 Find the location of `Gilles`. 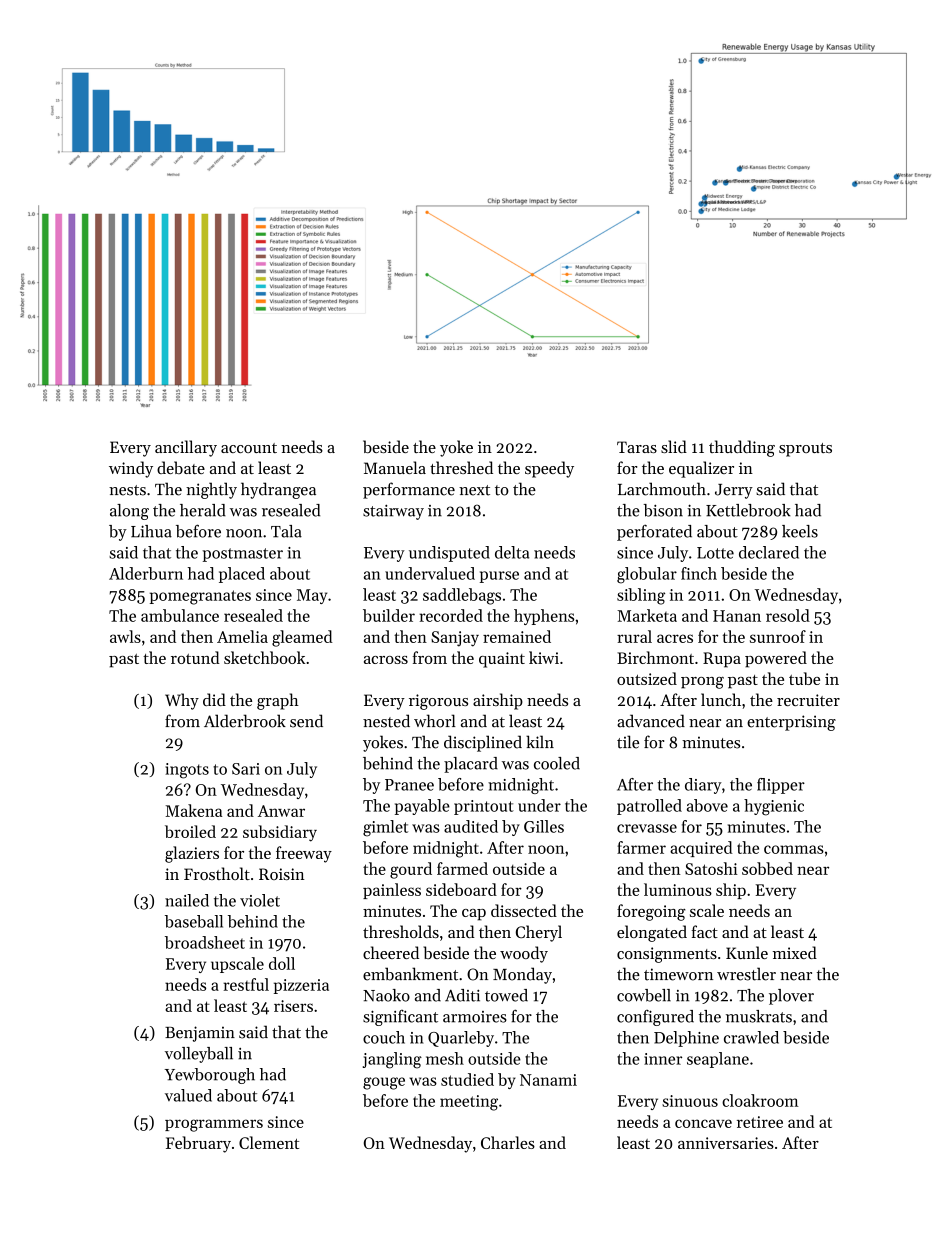

Gilles is located at coordinates (544, 826).
